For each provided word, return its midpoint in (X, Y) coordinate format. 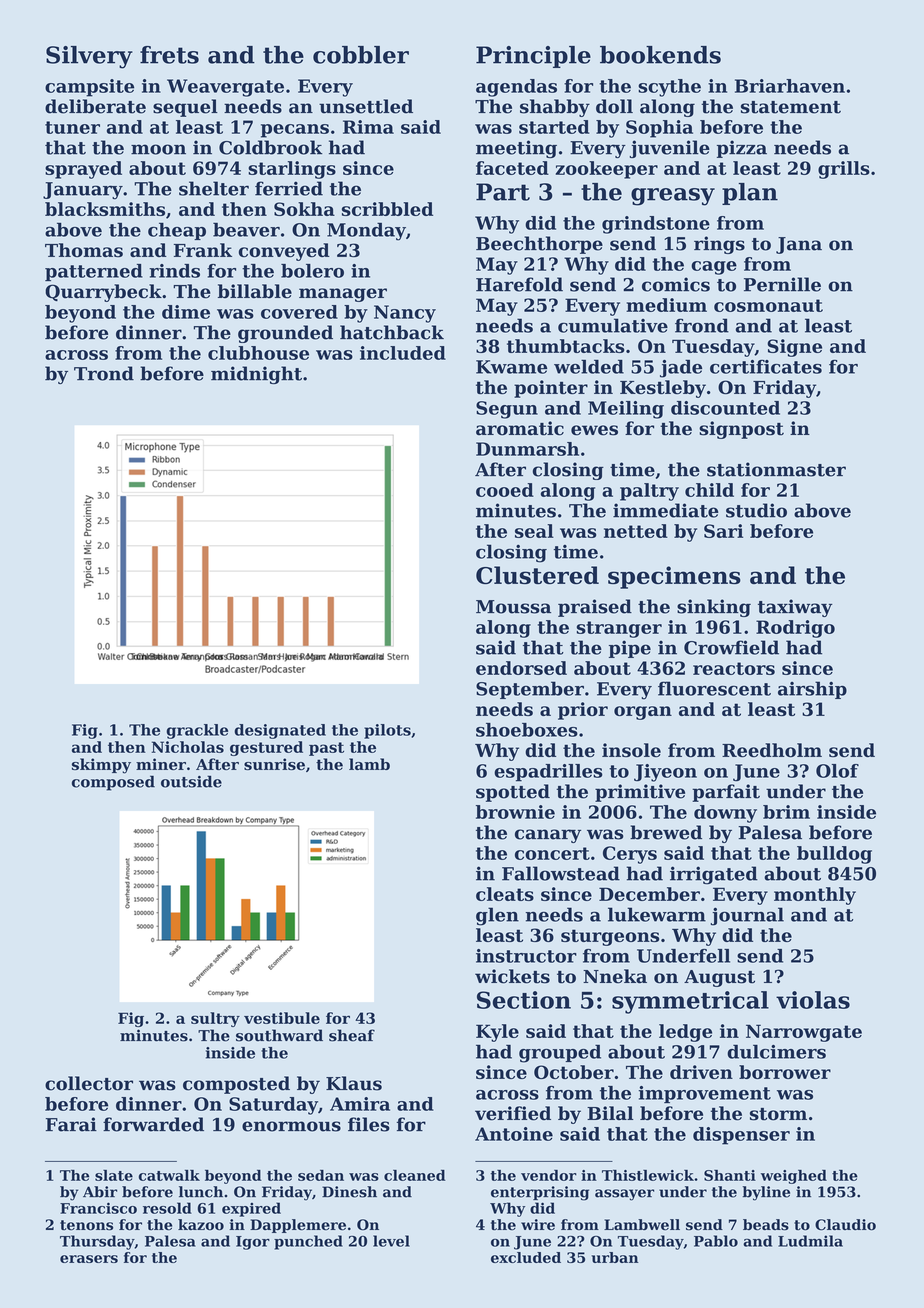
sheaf (352, 1035)
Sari (723, 531)
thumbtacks (565, 346)
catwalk (169, 1175)
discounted (725, 408)
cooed (505, 490)
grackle (197, 731)
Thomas (84, 250)
